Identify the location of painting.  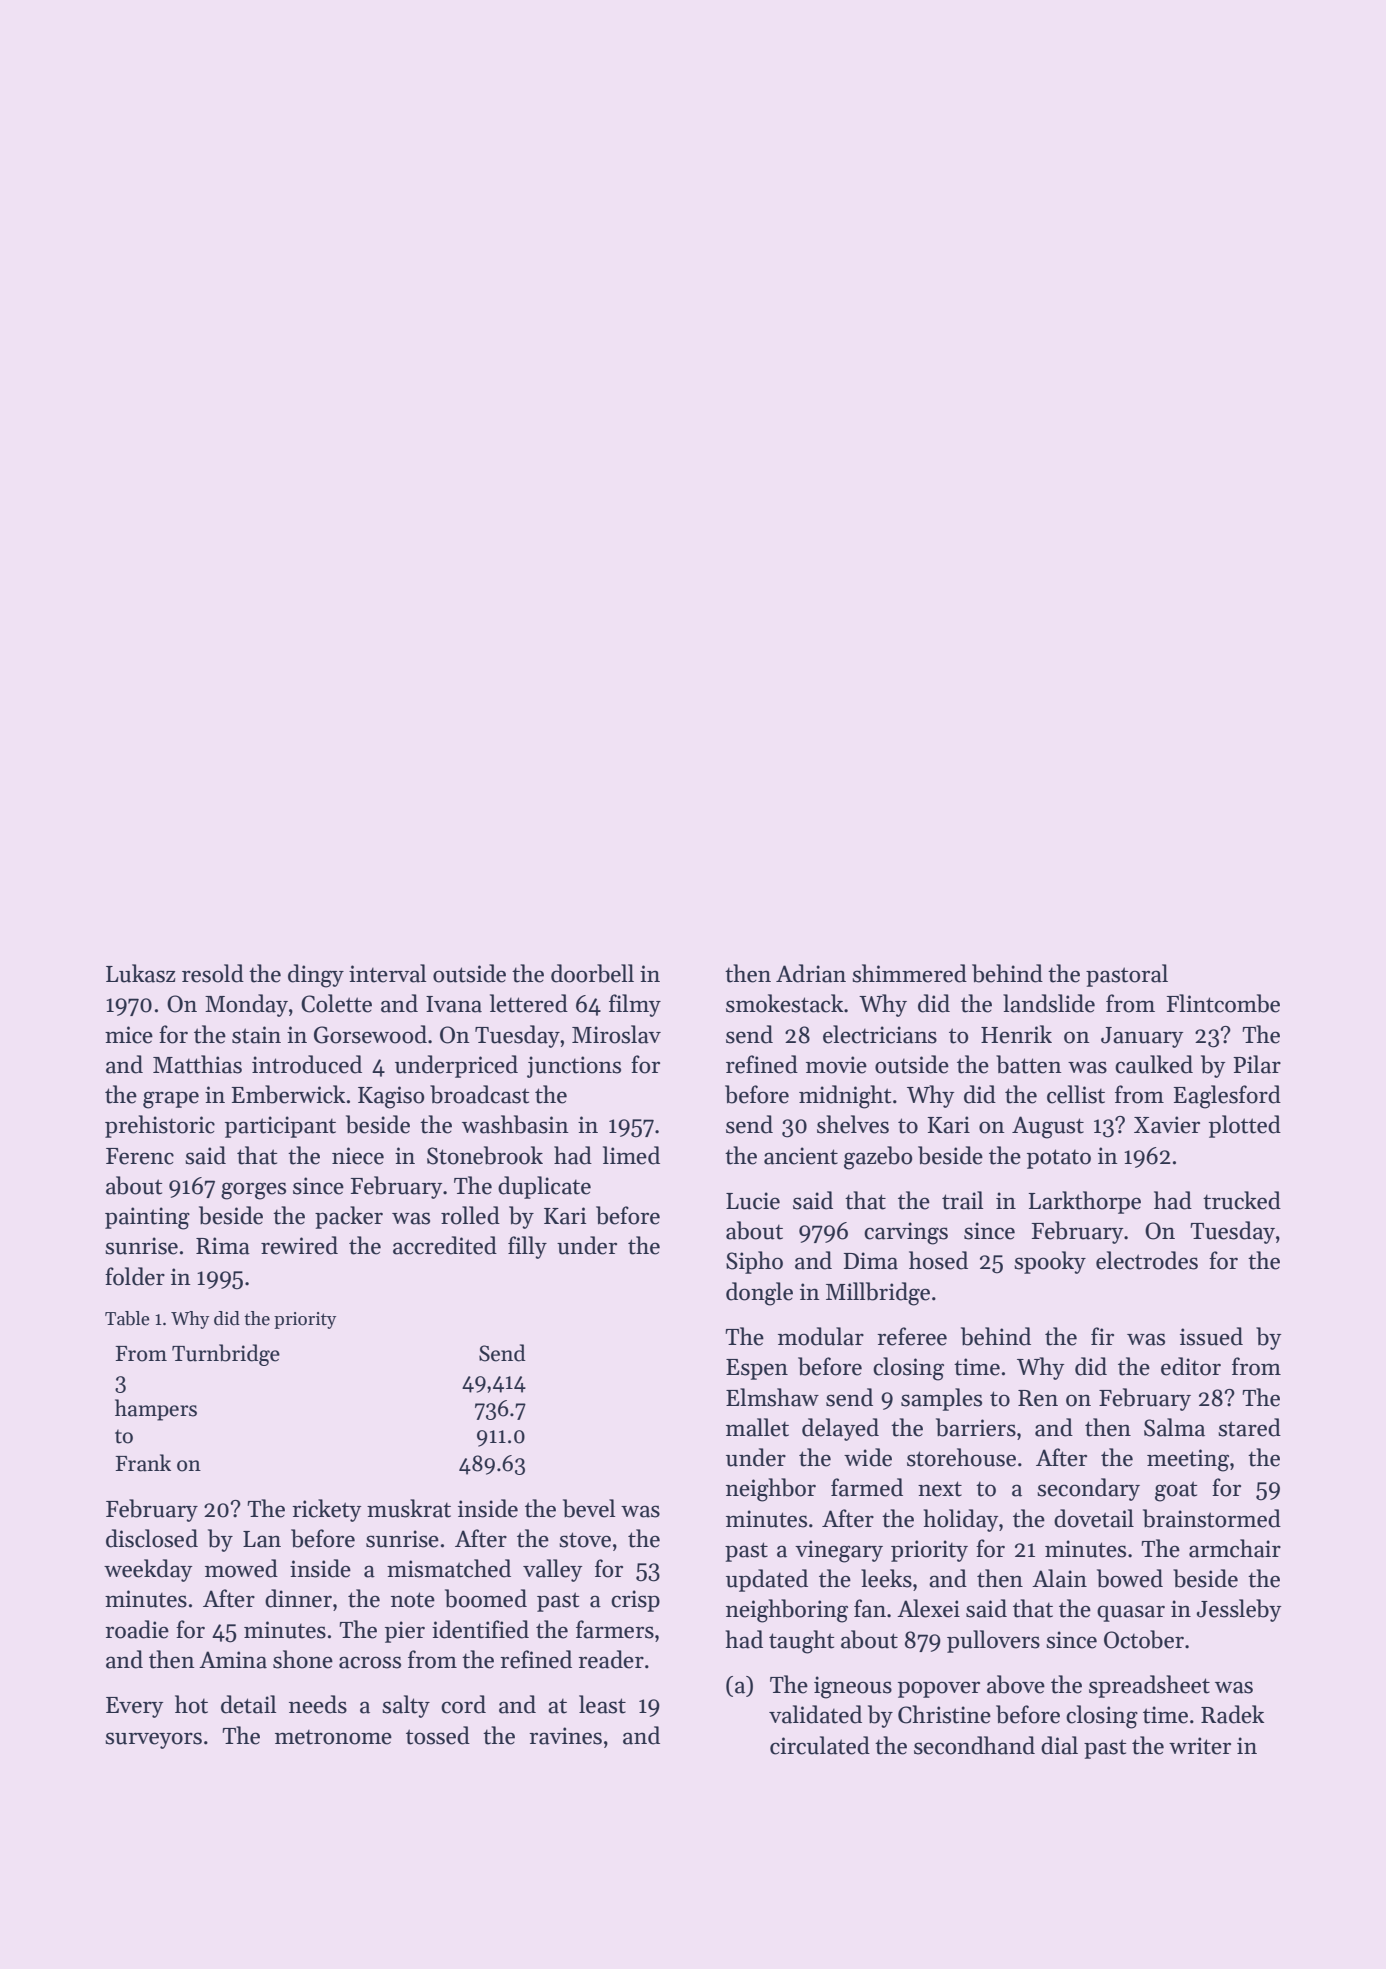
(147, 1218).
